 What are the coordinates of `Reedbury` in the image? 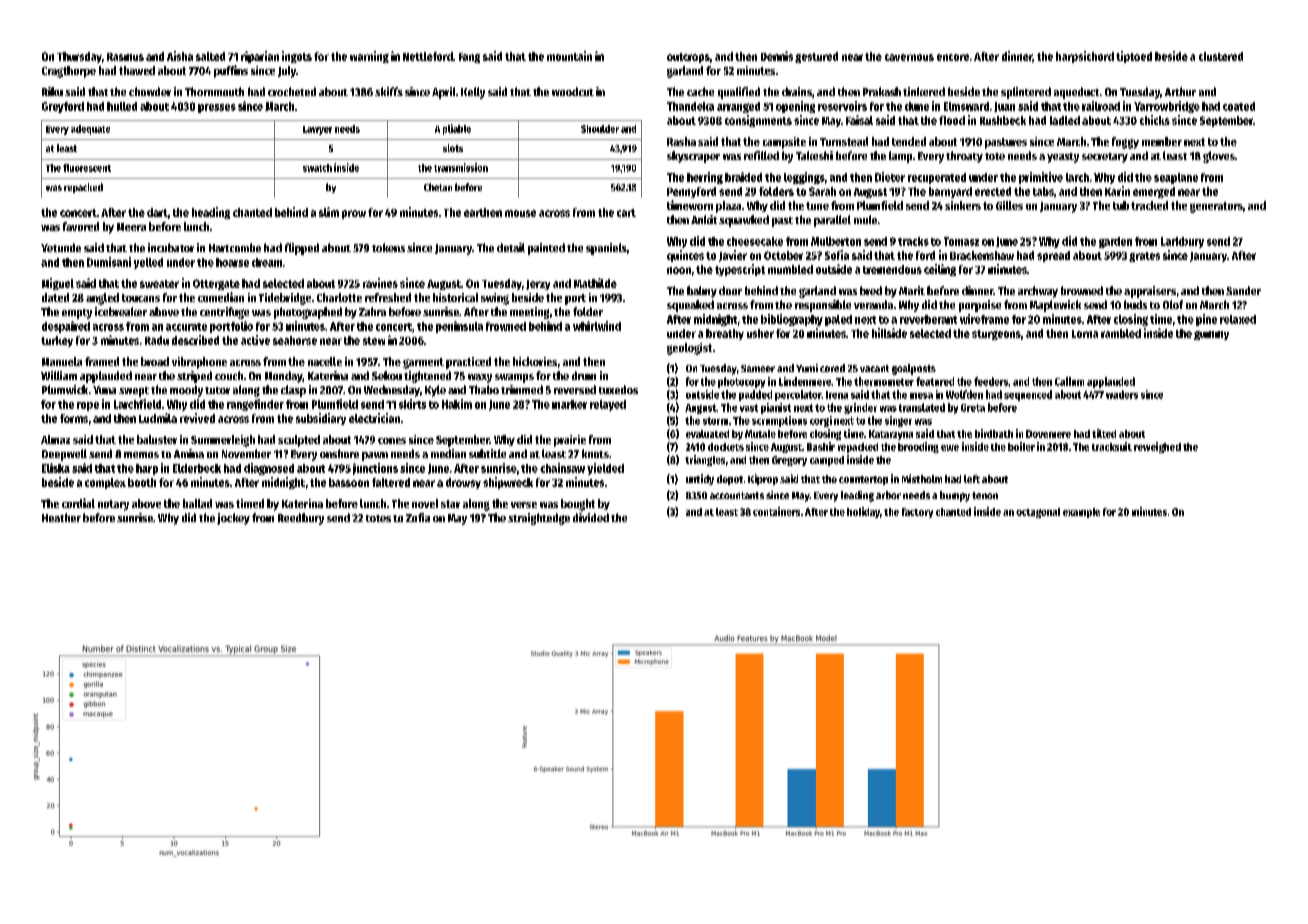 It's located at (301, 519).
